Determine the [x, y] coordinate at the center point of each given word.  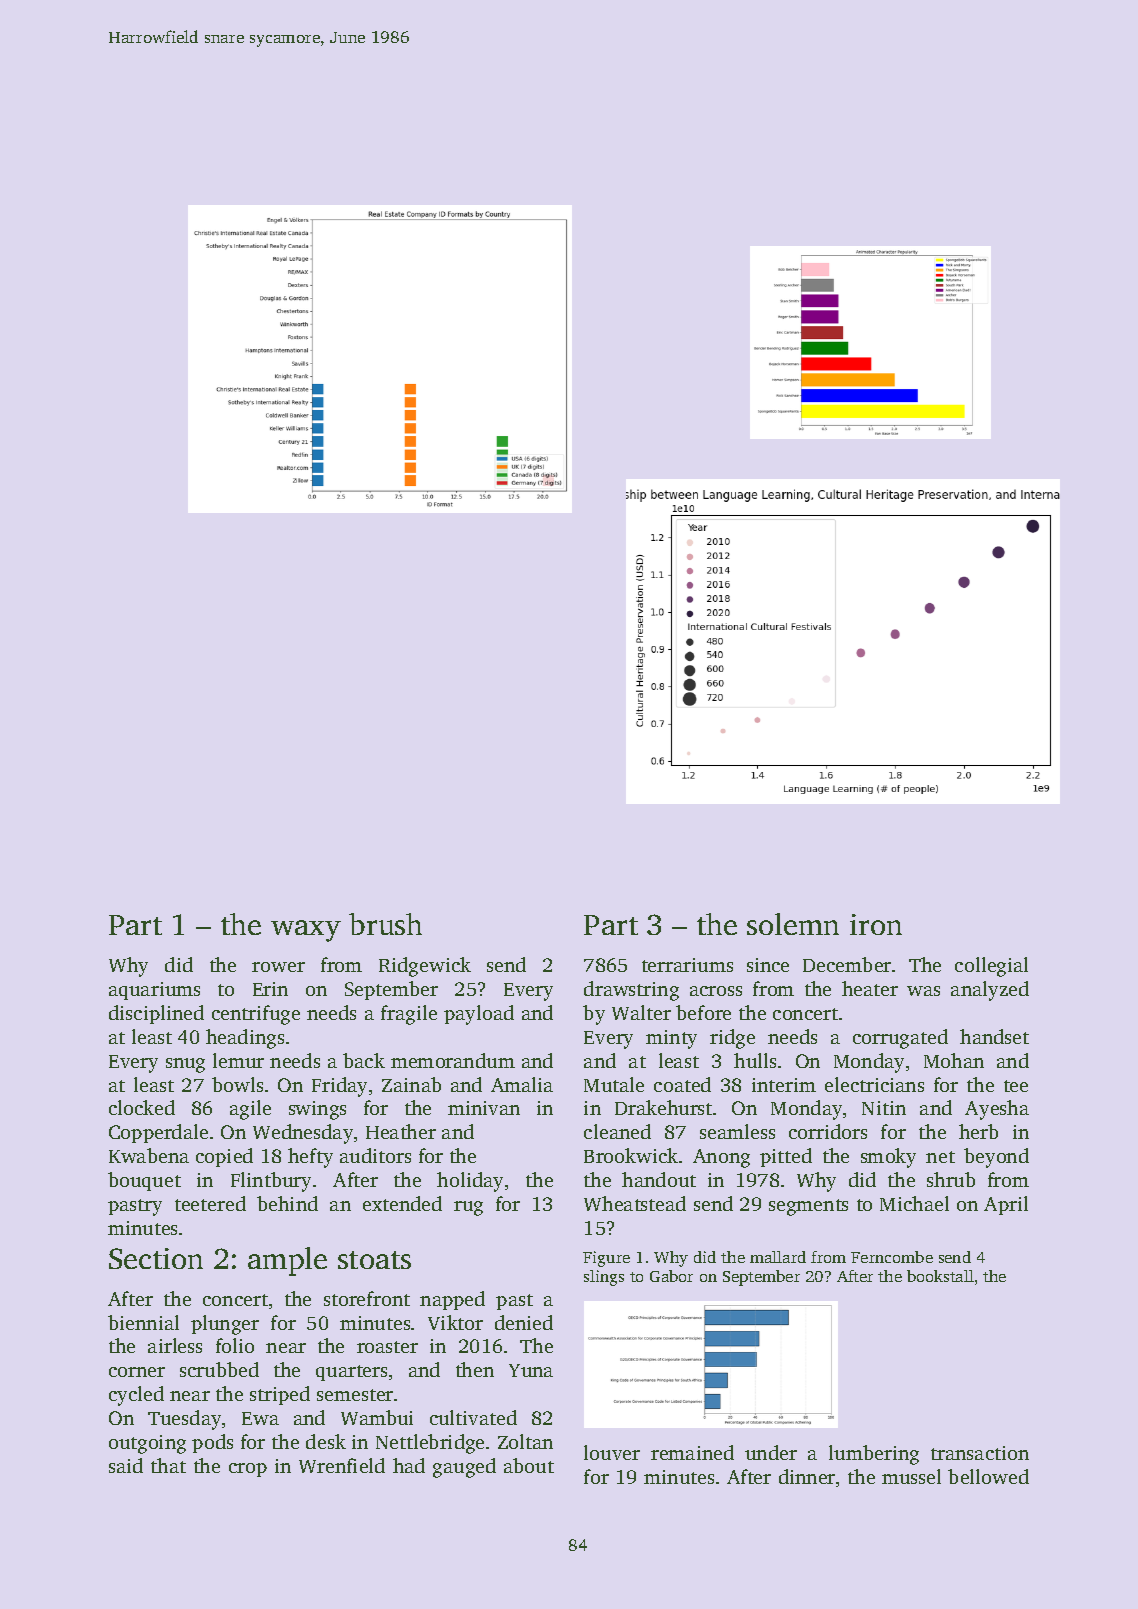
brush [385, 924]
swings [317, 1110]
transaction [980, 1453]
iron [876, 924]
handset [994, 1036]
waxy [306, 931]
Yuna [531, 1370]
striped [280, 1395]
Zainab [411, 1084]
